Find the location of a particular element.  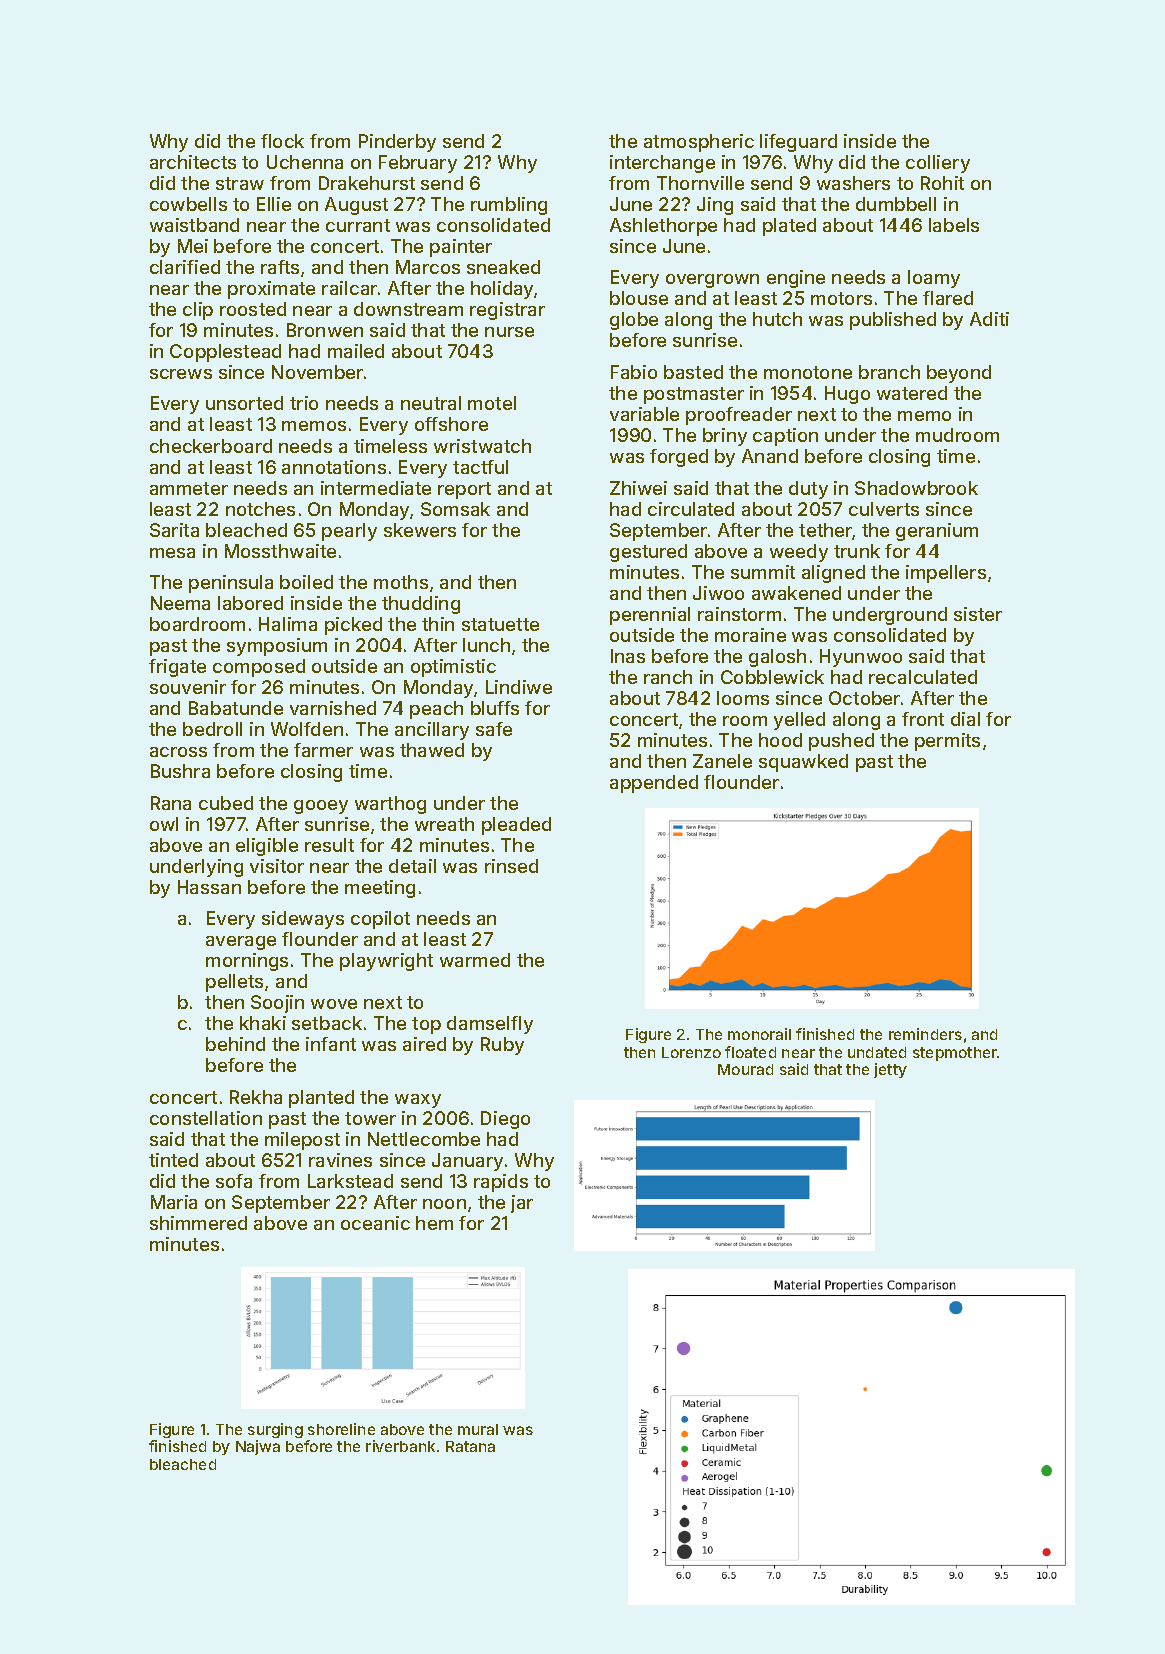

Drakehurst is located at coordinates (367, 183).
